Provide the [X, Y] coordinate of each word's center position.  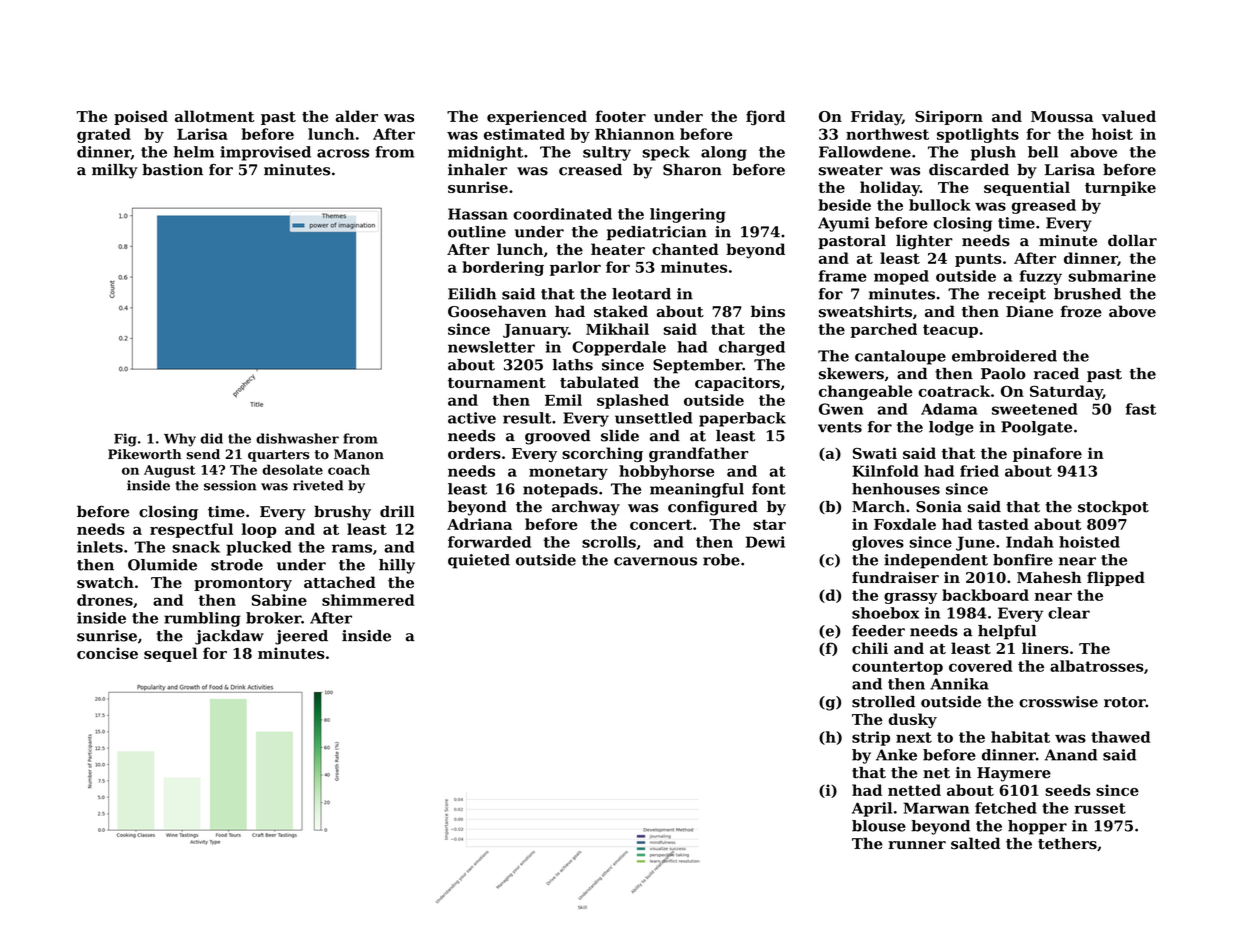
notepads [560, 490]
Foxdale [905, 524]
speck [666, 153]
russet [1100, 808]
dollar [1132, 240]
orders [474, 453]
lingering [688, 215]
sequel [170, 654]
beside [844, 205]
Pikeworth [145, 454]
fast [1141, 409]
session [230, 485]
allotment [214, 116]
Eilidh [472, 294]
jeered [301, 637]
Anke [896, 755]
